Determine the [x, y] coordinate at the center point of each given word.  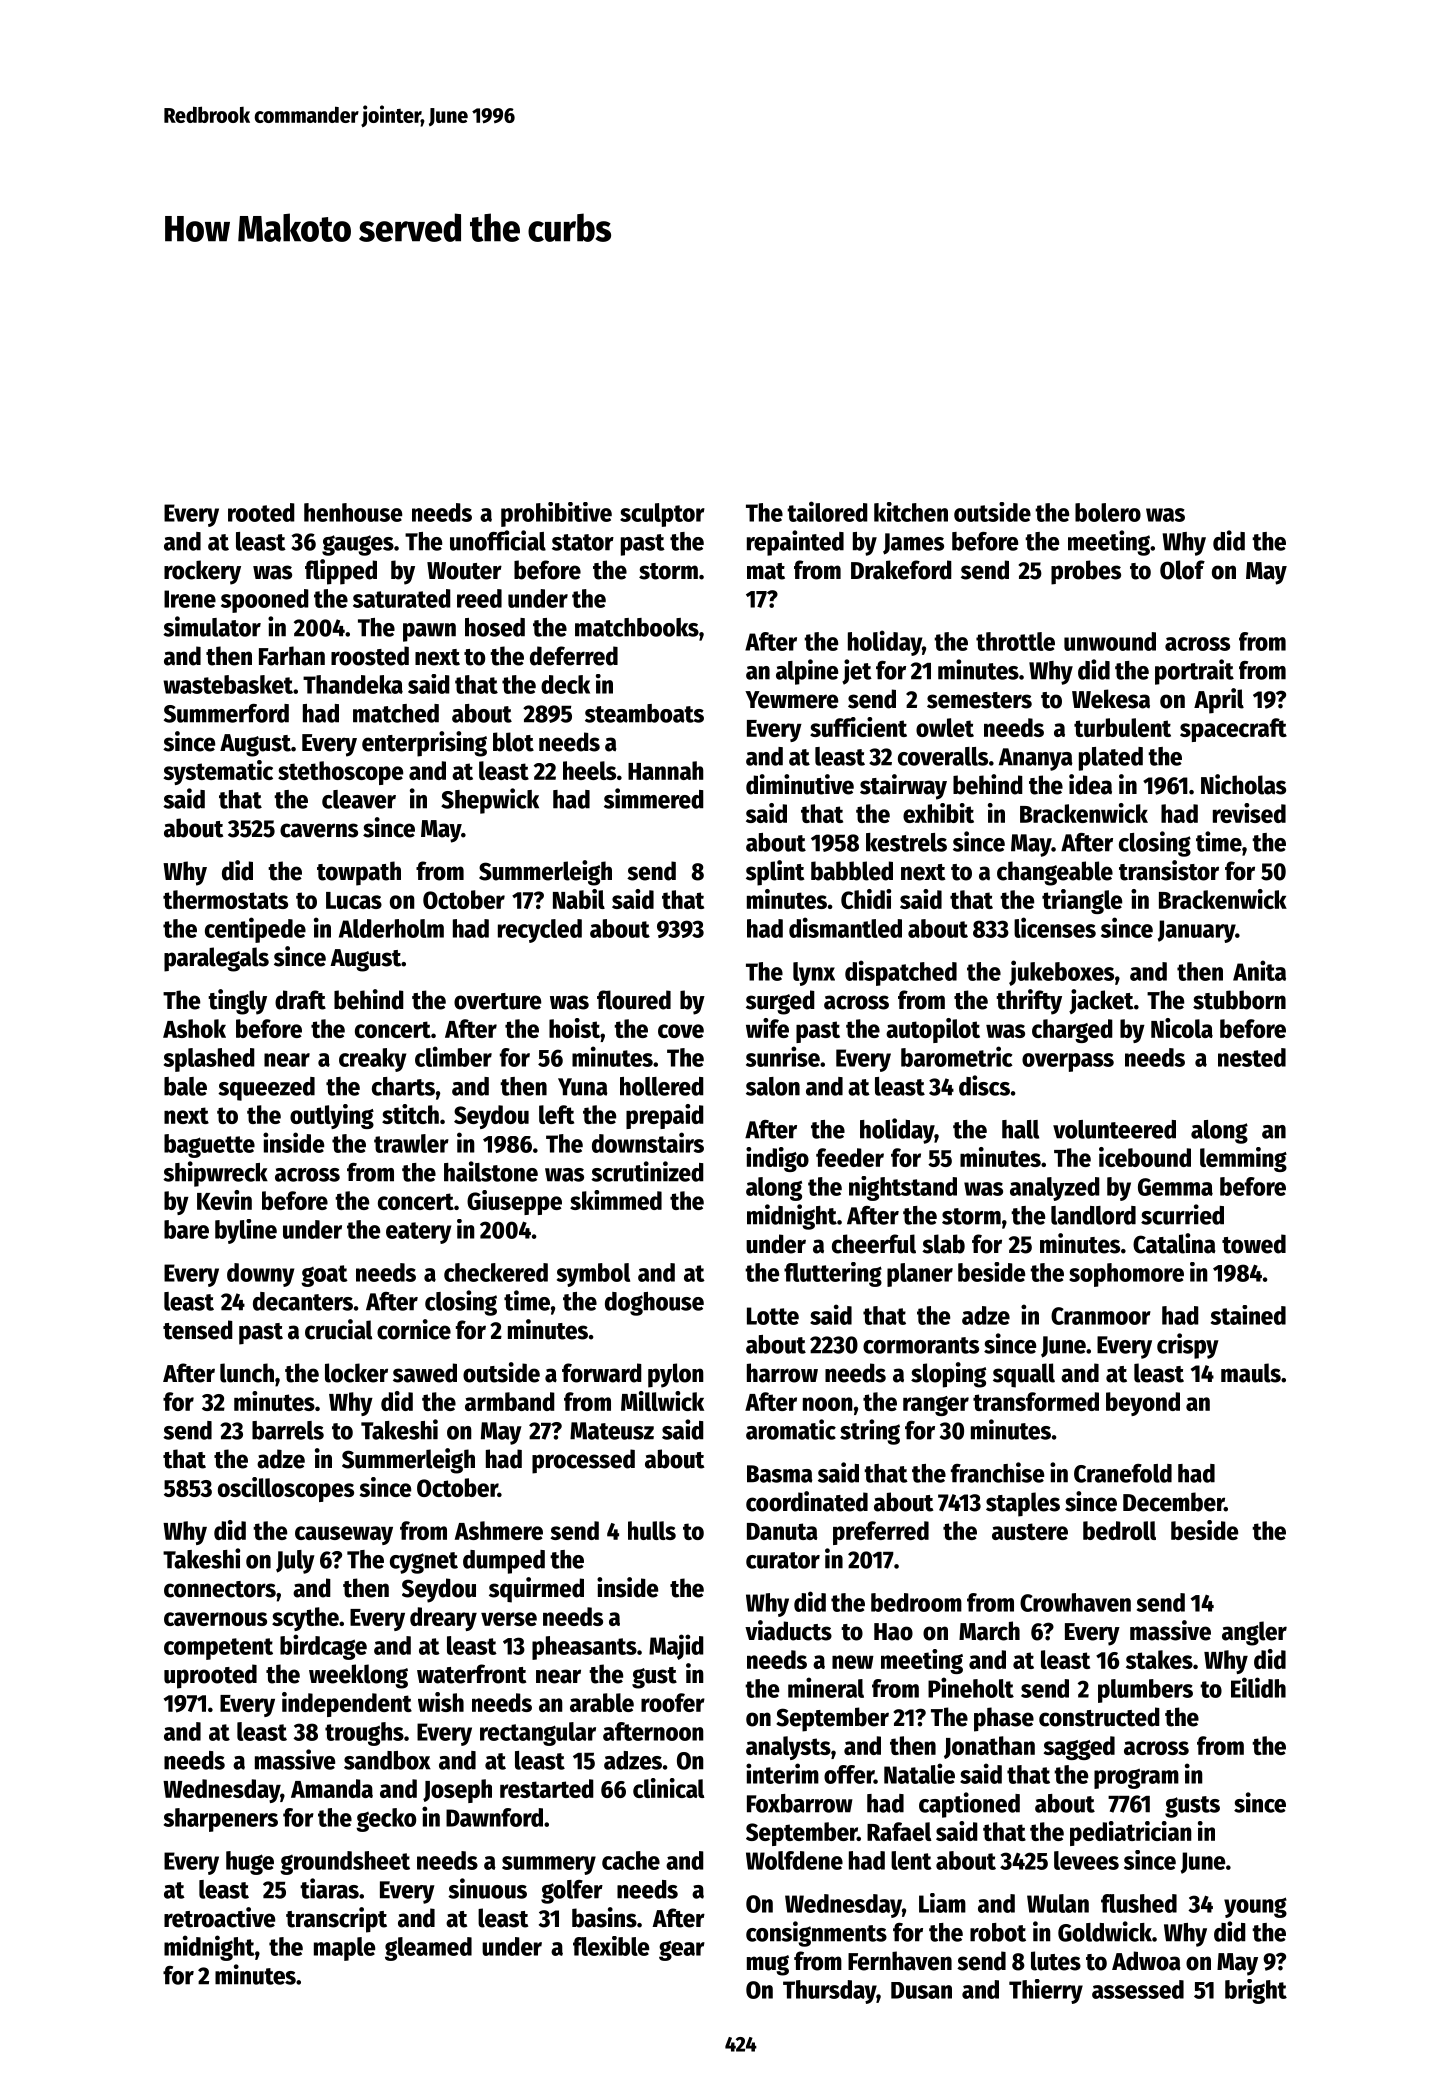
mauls [1251, 1373]
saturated [402, 598]
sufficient [858, 727]
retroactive [219, 1917]
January [1196, 931]
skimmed [616, 1200]
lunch [247, 1373]
